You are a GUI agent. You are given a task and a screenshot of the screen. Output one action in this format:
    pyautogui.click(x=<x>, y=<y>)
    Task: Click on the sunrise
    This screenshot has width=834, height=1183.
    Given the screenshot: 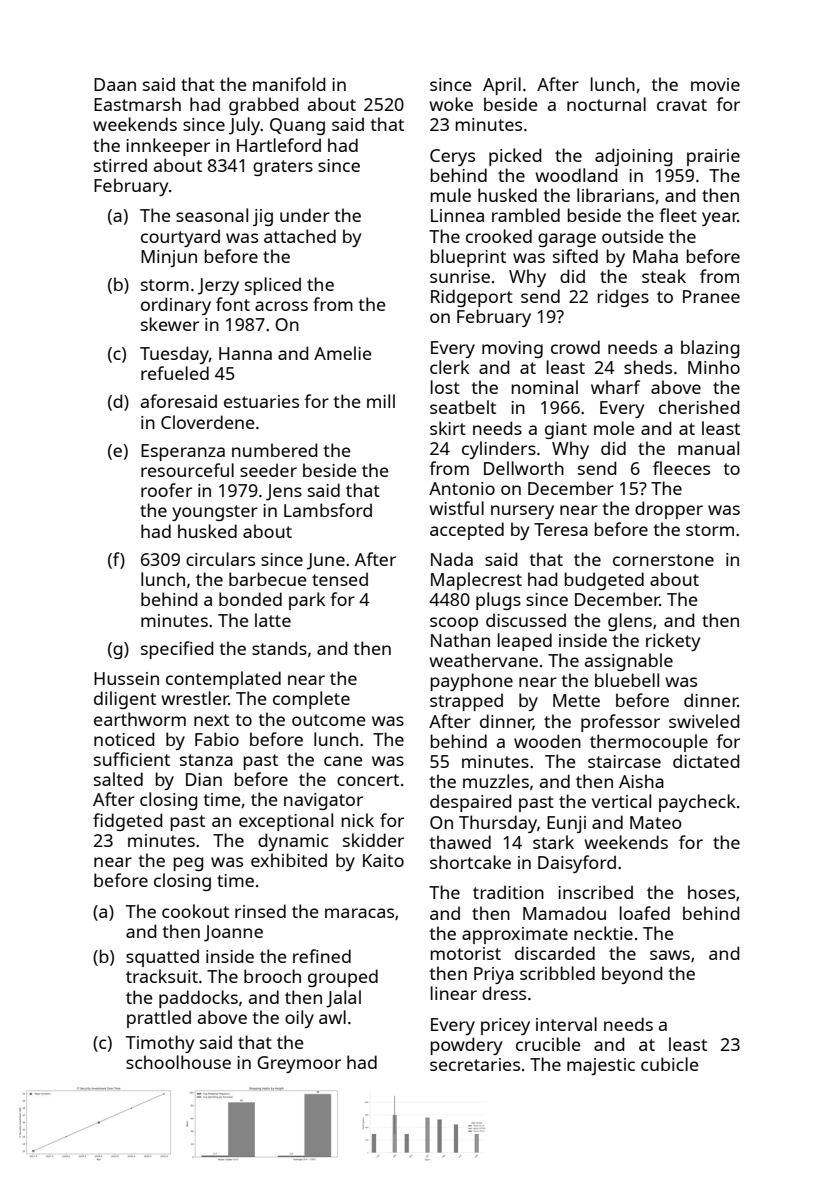 What is the action you would take?
    pyautogui.click(x=460, y=276)
